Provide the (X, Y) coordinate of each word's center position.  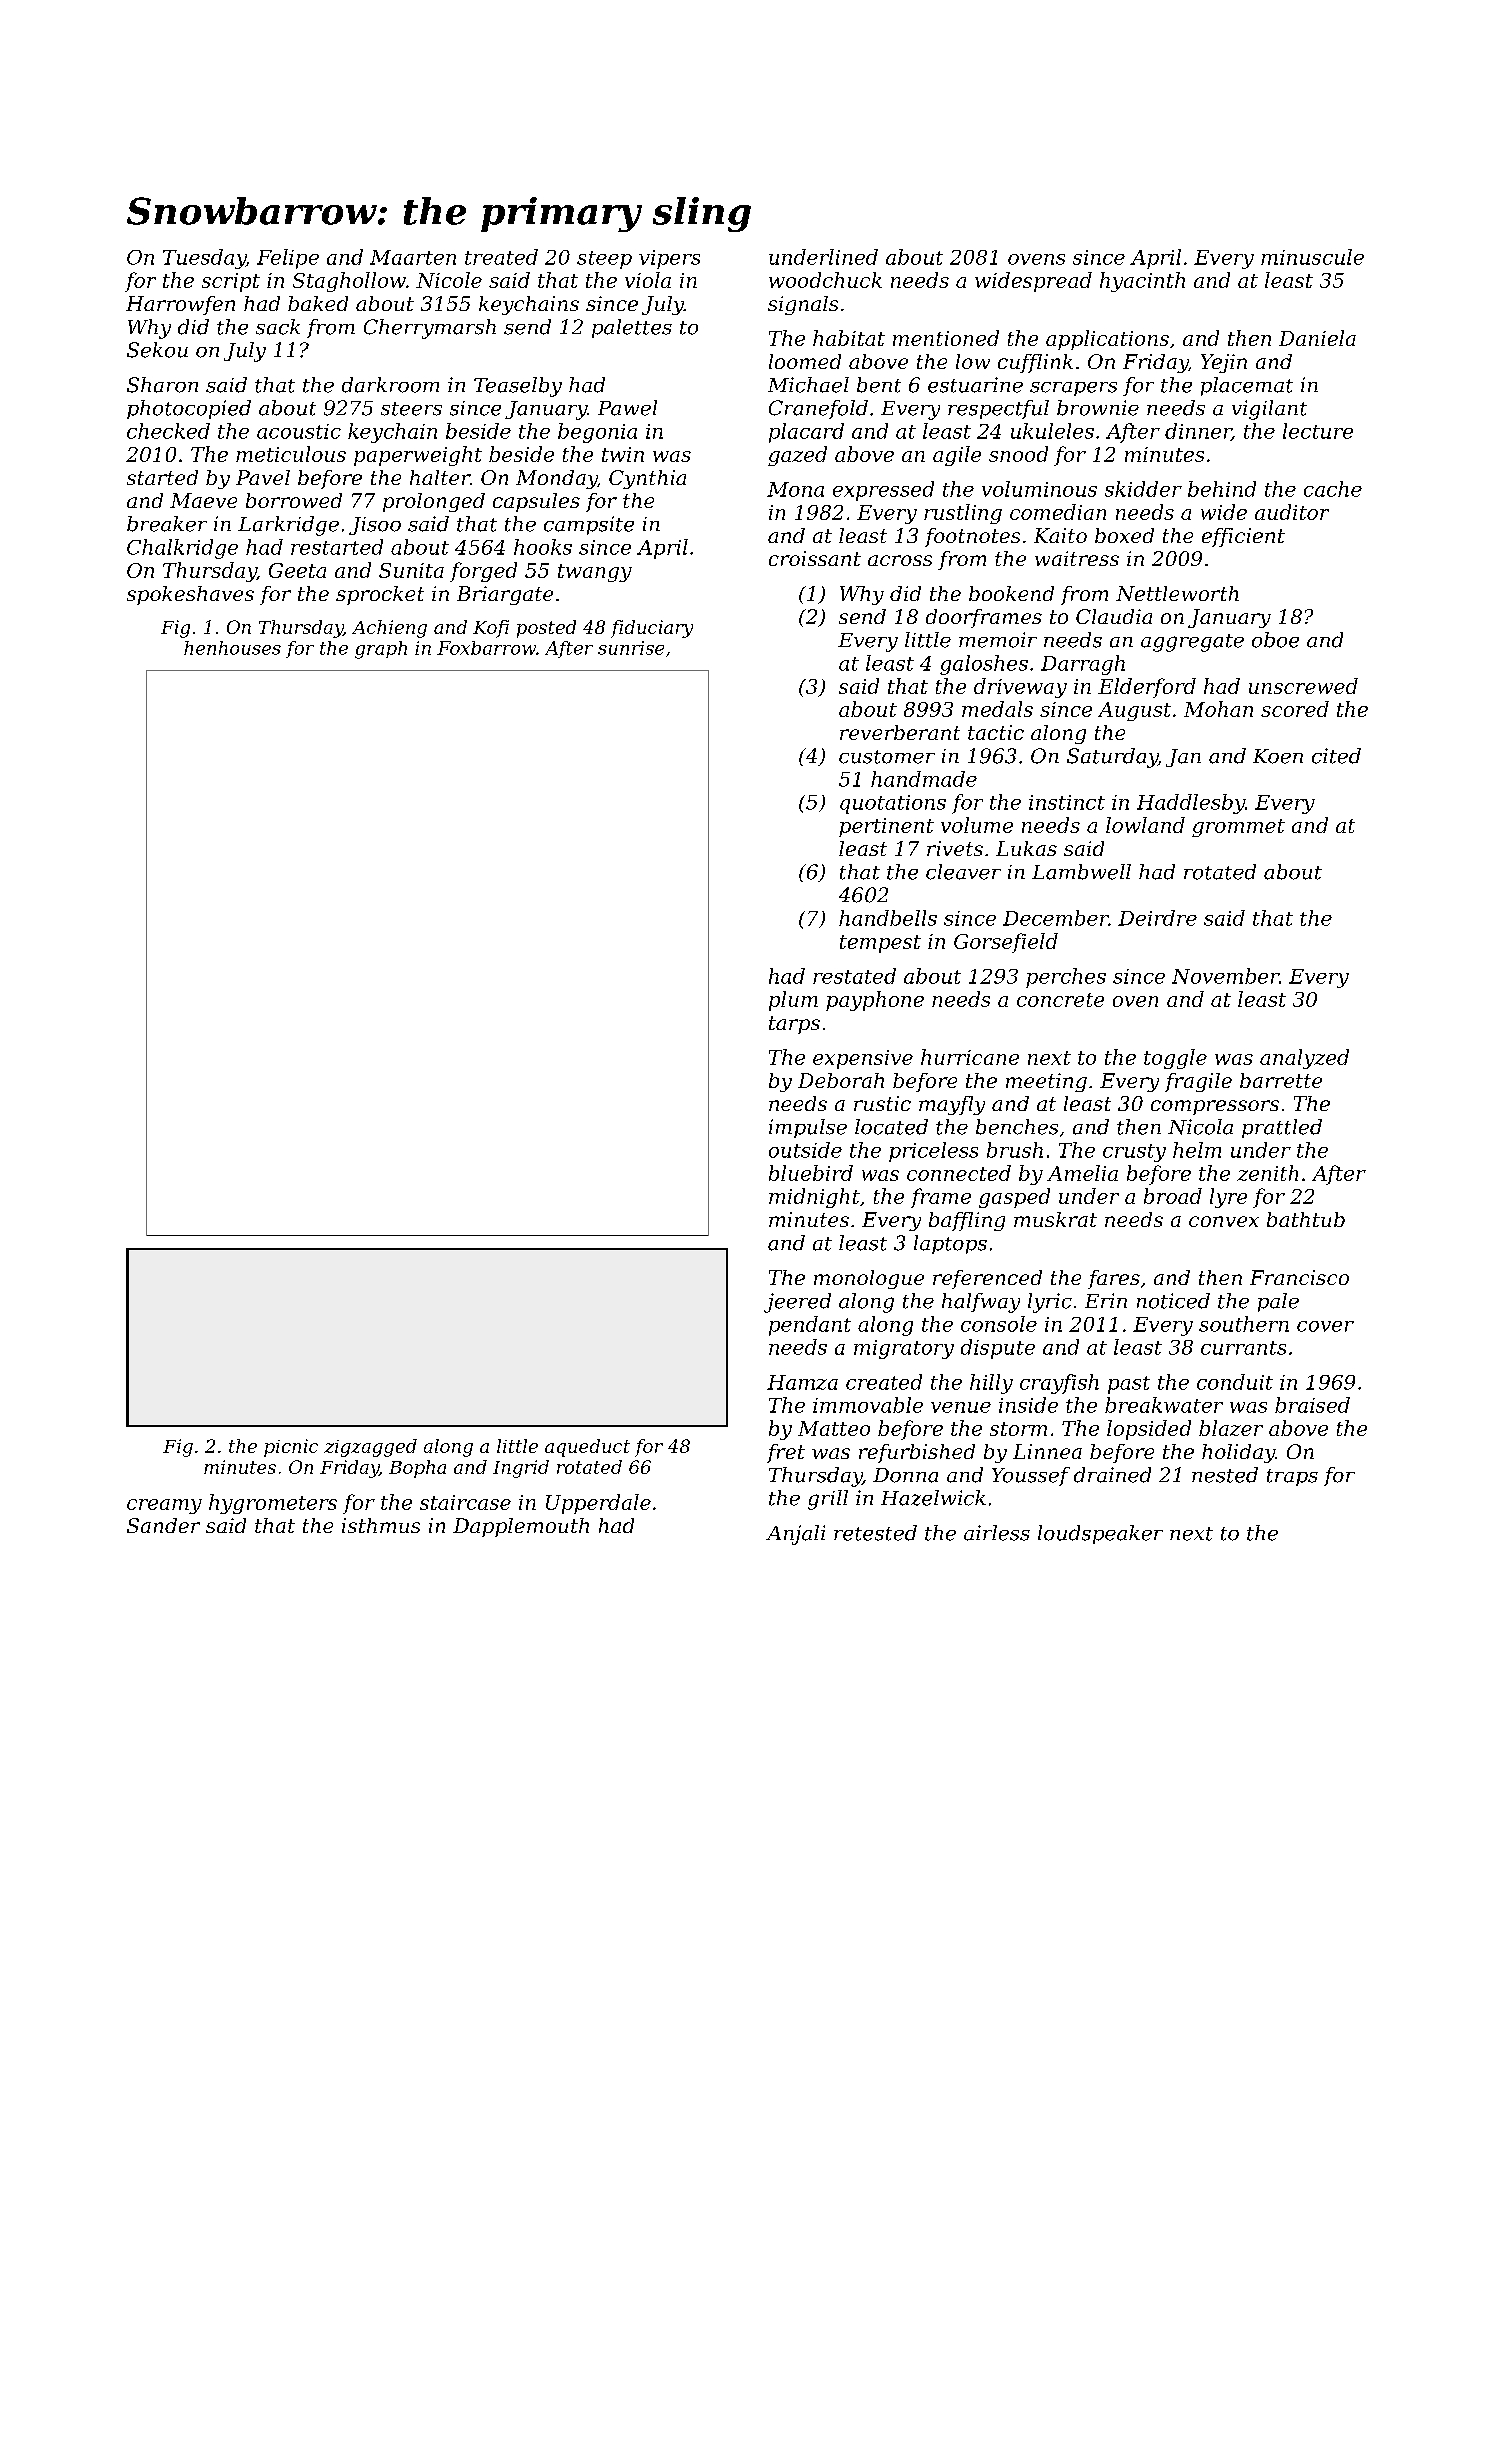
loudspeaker (1100, 1534)
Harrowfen (180, 305)
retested (875, 1533)
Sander (163, 1525)
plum (793, 1001)
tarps (794, 1025)
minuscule (1312, 257)
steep (604, 260)
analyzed (1304, 1059)
